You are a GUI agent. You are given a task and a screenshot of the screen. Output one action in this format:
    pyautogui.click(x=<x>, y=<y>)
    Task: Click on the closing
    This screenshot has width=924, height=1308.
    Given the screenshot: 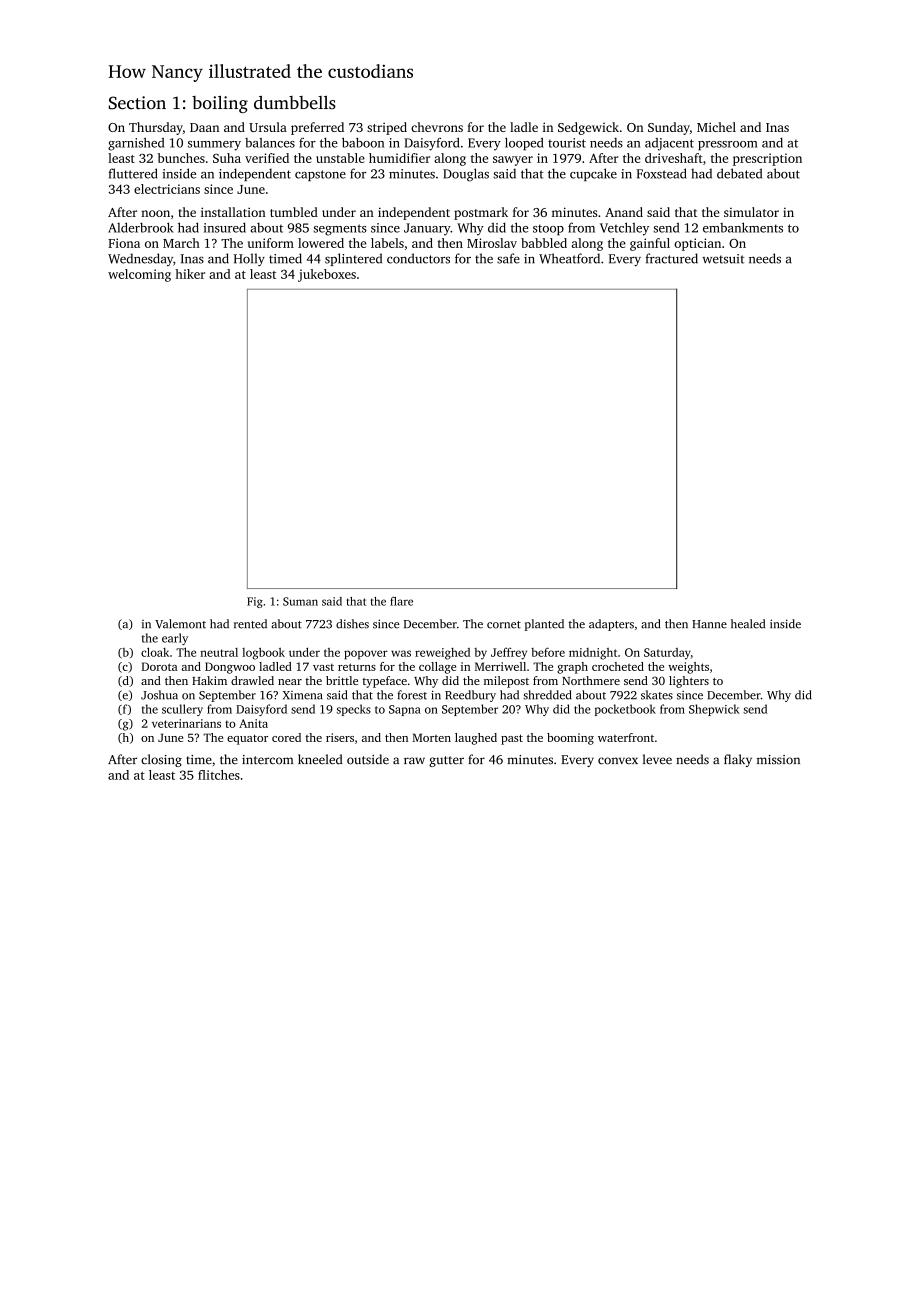 What is the action you would take?
    pyautogui.click(x=161, y=760)
